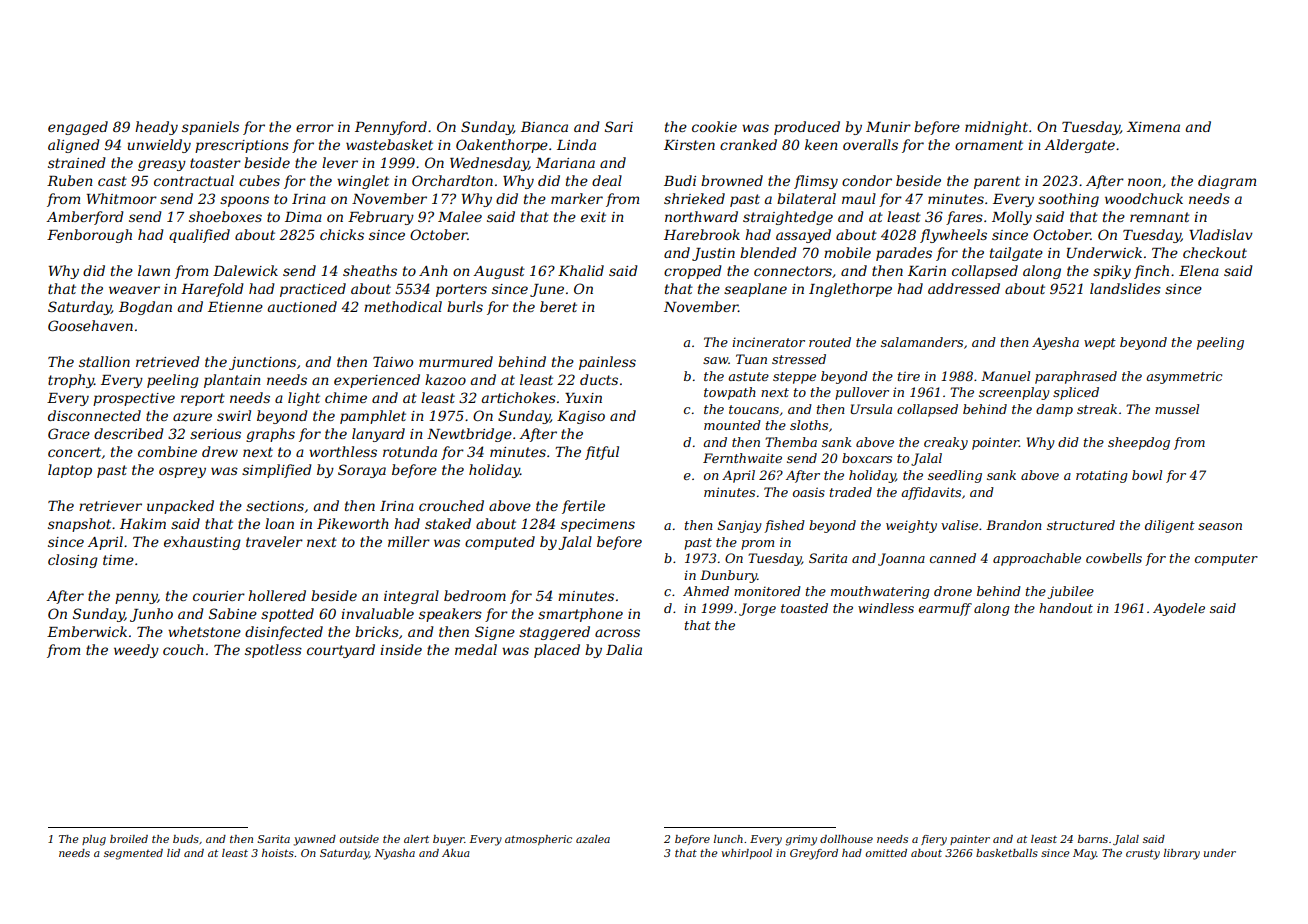 Image resolution: width=1308 pixels, height=924 pixels. Describe the element at coordinates (1125, 288) in the page. I see `landslides` at that location.
